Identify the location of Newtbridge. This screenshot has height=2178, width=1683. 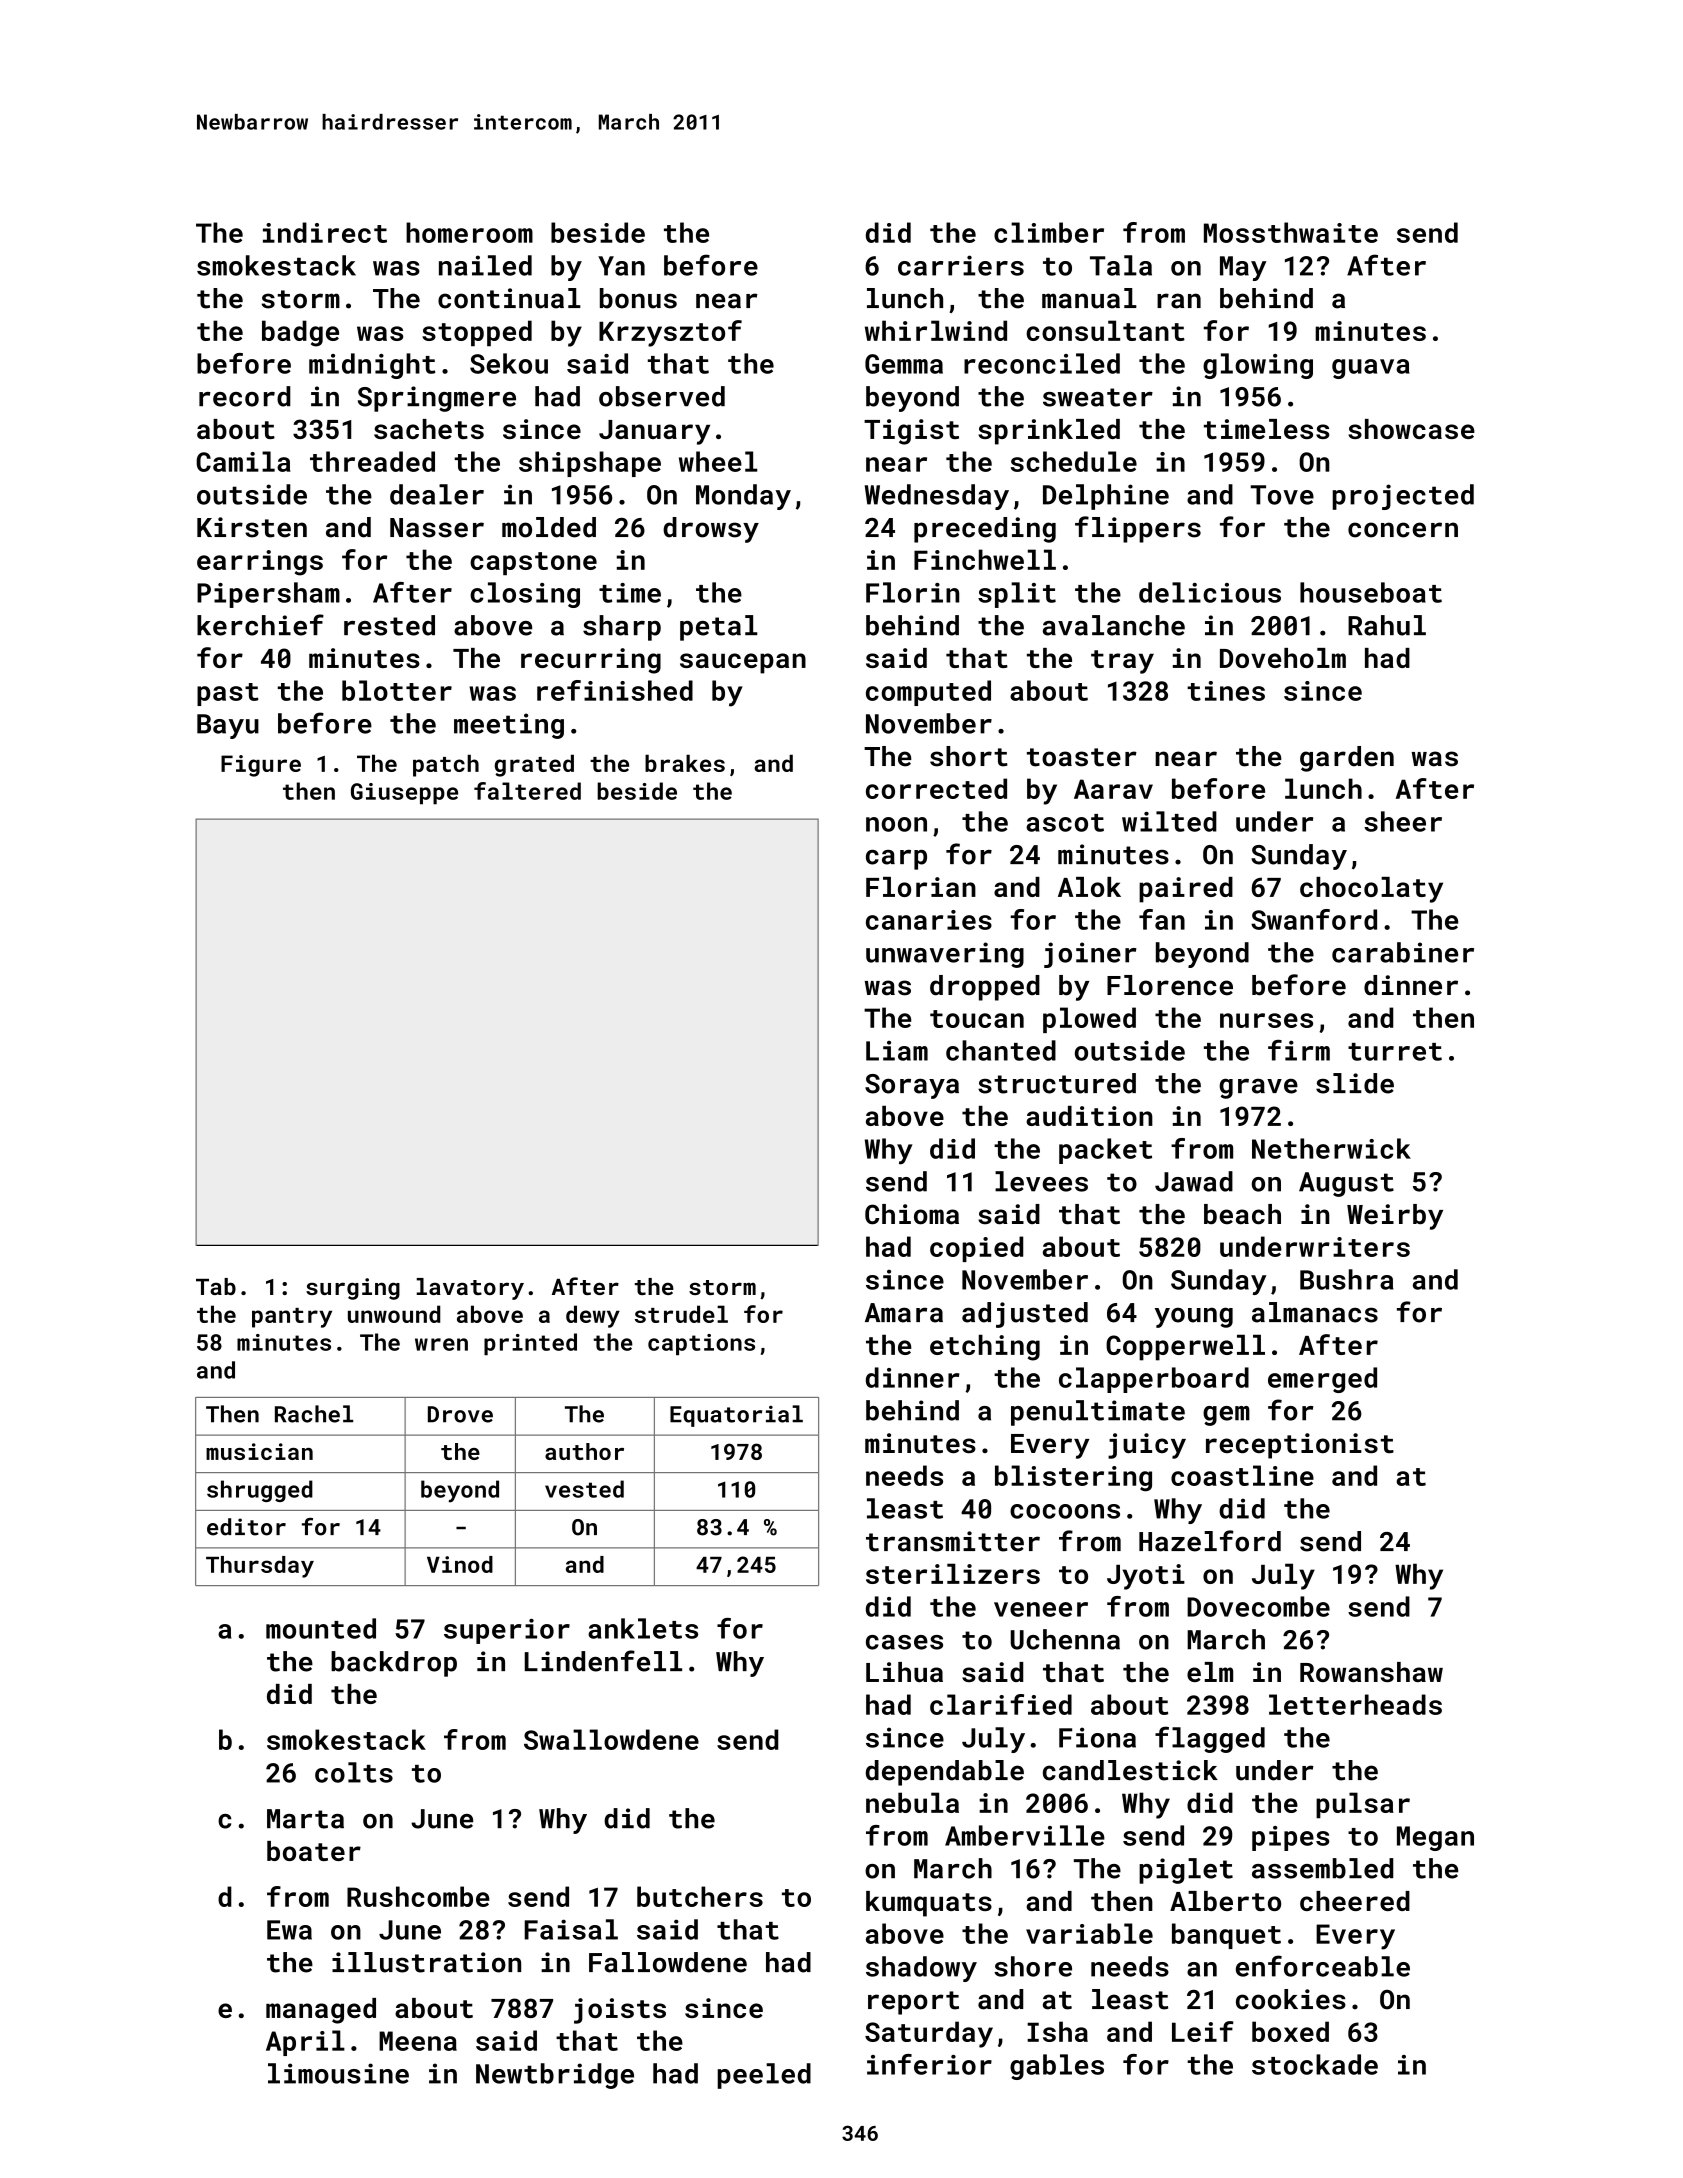
(555, 2076).
